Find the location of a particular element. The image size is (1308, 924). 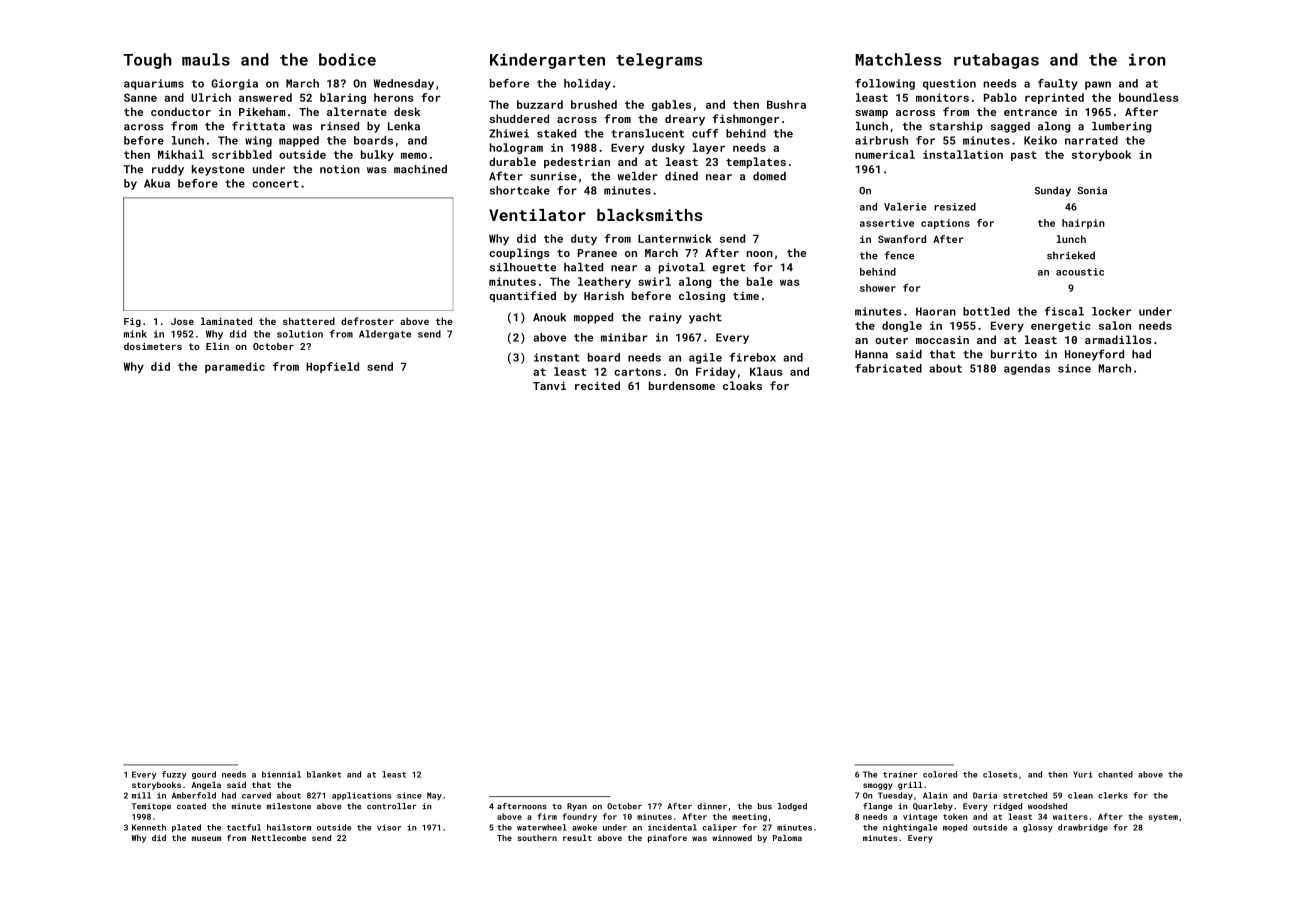

paramedic is located at coordinates (235, 367).
